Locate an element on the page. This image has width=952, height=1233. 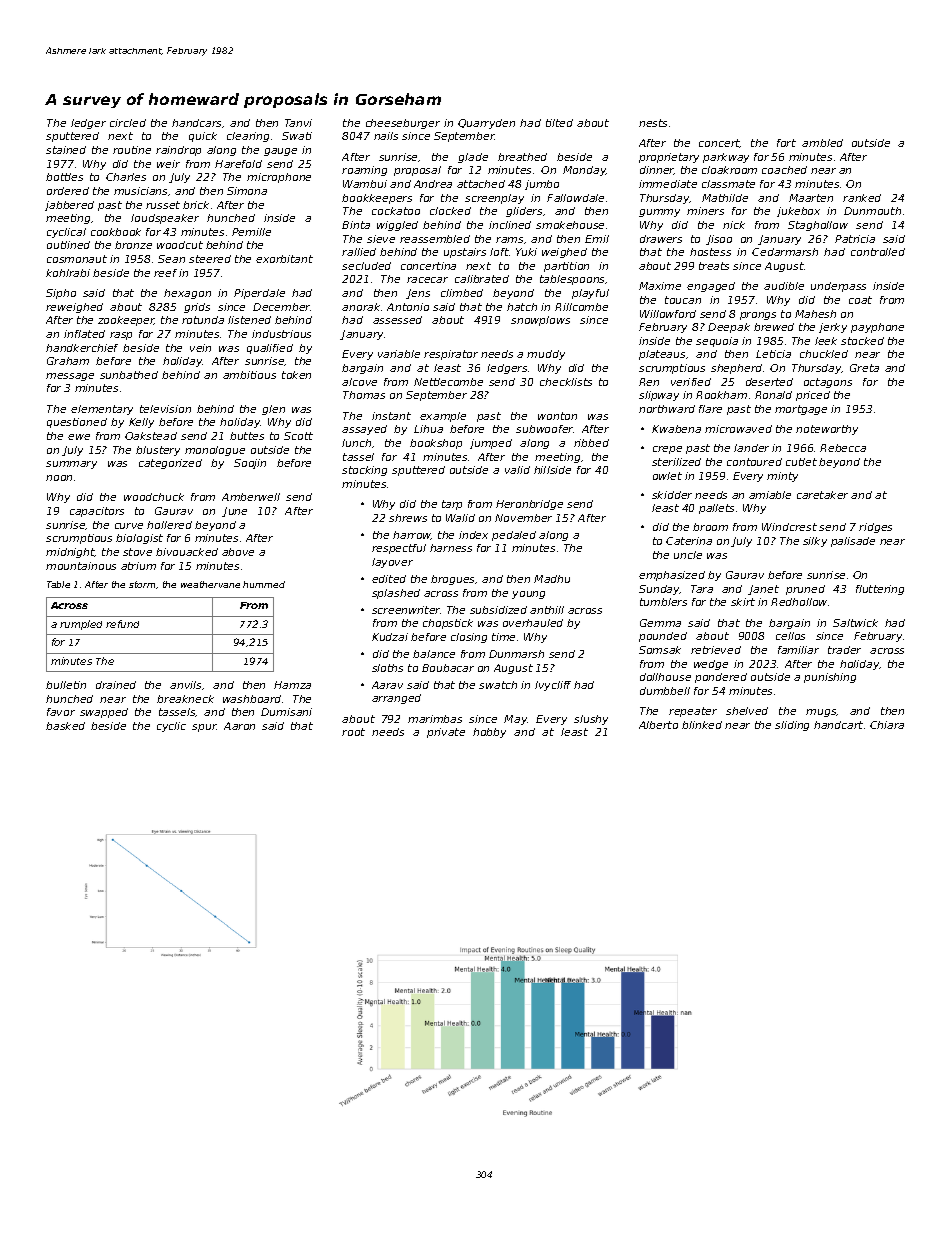
circled is located at coordinates (128, 123).
